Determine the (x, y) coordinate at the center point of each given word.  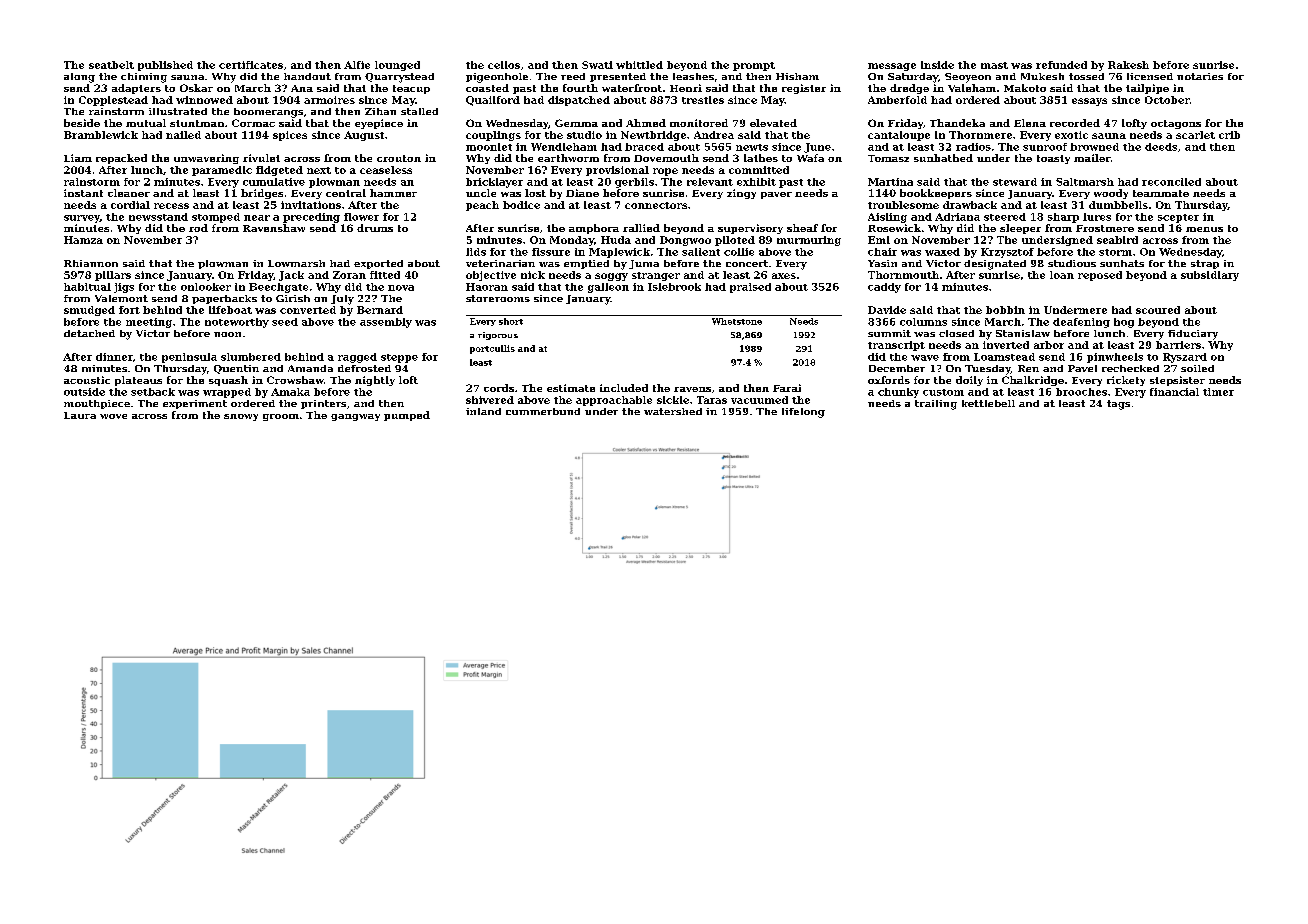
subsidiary (1210, 276)
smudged (89, 311)
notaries (1200, 76)
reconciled (1171, 182)
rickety (1126, 381)
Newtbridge (653, 136)
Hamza (83, 240)
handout (307, 76)
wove (113, 416)
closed (956, 333)
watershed (673, 411)
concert (747, 263)
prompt (754, 66)
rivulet (261, 158)
